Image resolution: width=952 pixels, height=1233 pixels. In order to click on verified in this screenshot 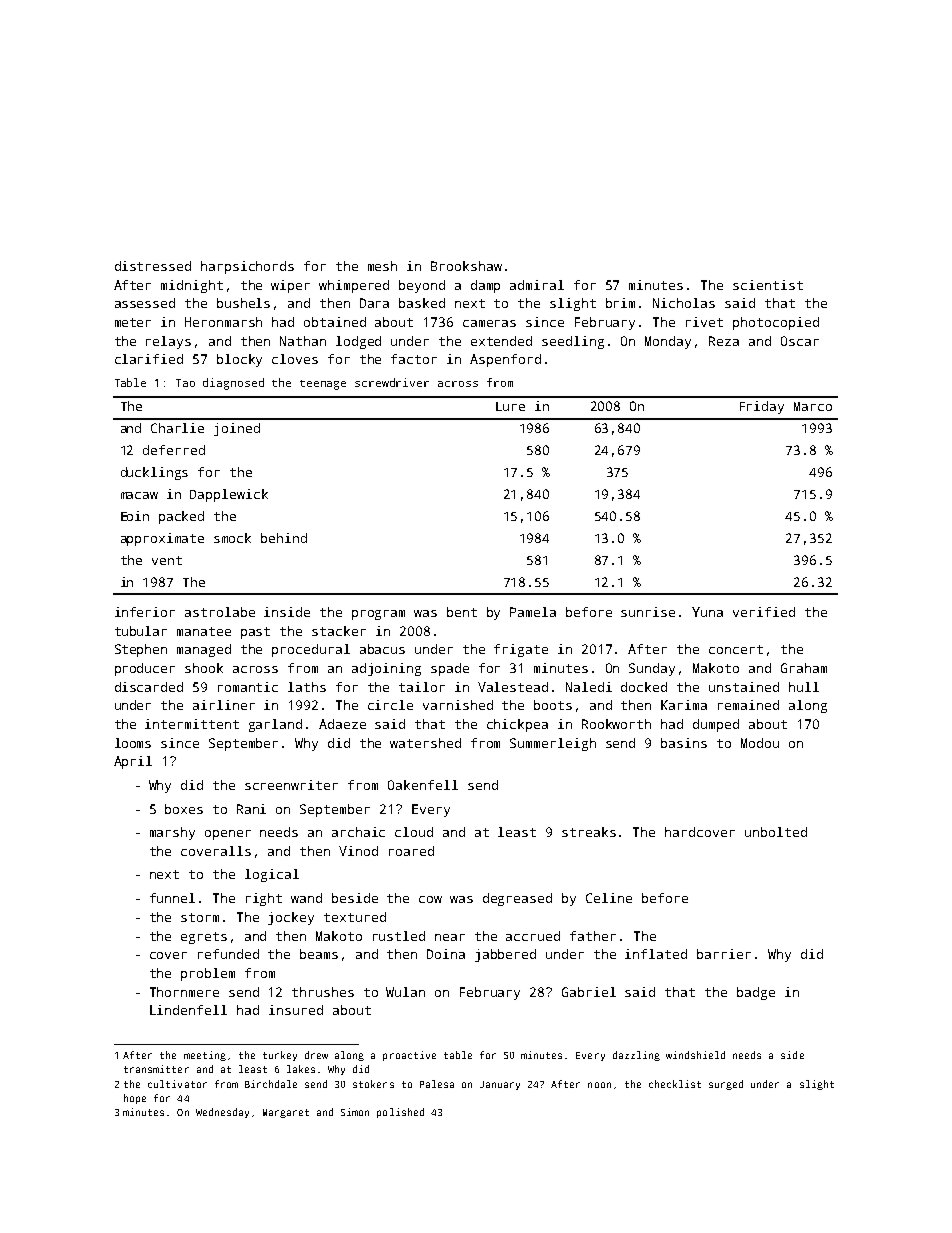, I will do `click(764, 612)`.
